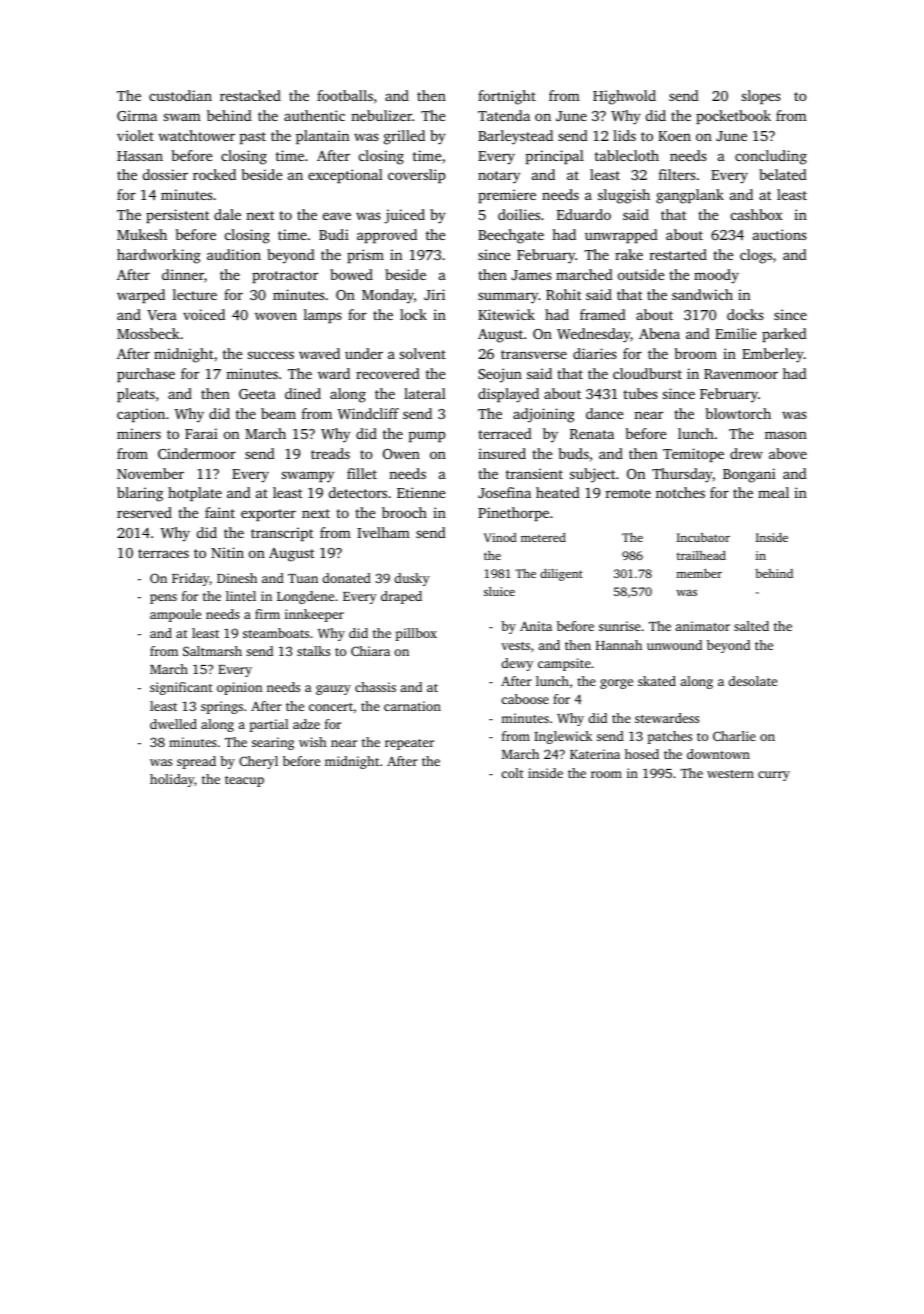 Image resolution: width=924 pixels, height=1314 pixels. I want to click on Nitin, so click(227, 552).
